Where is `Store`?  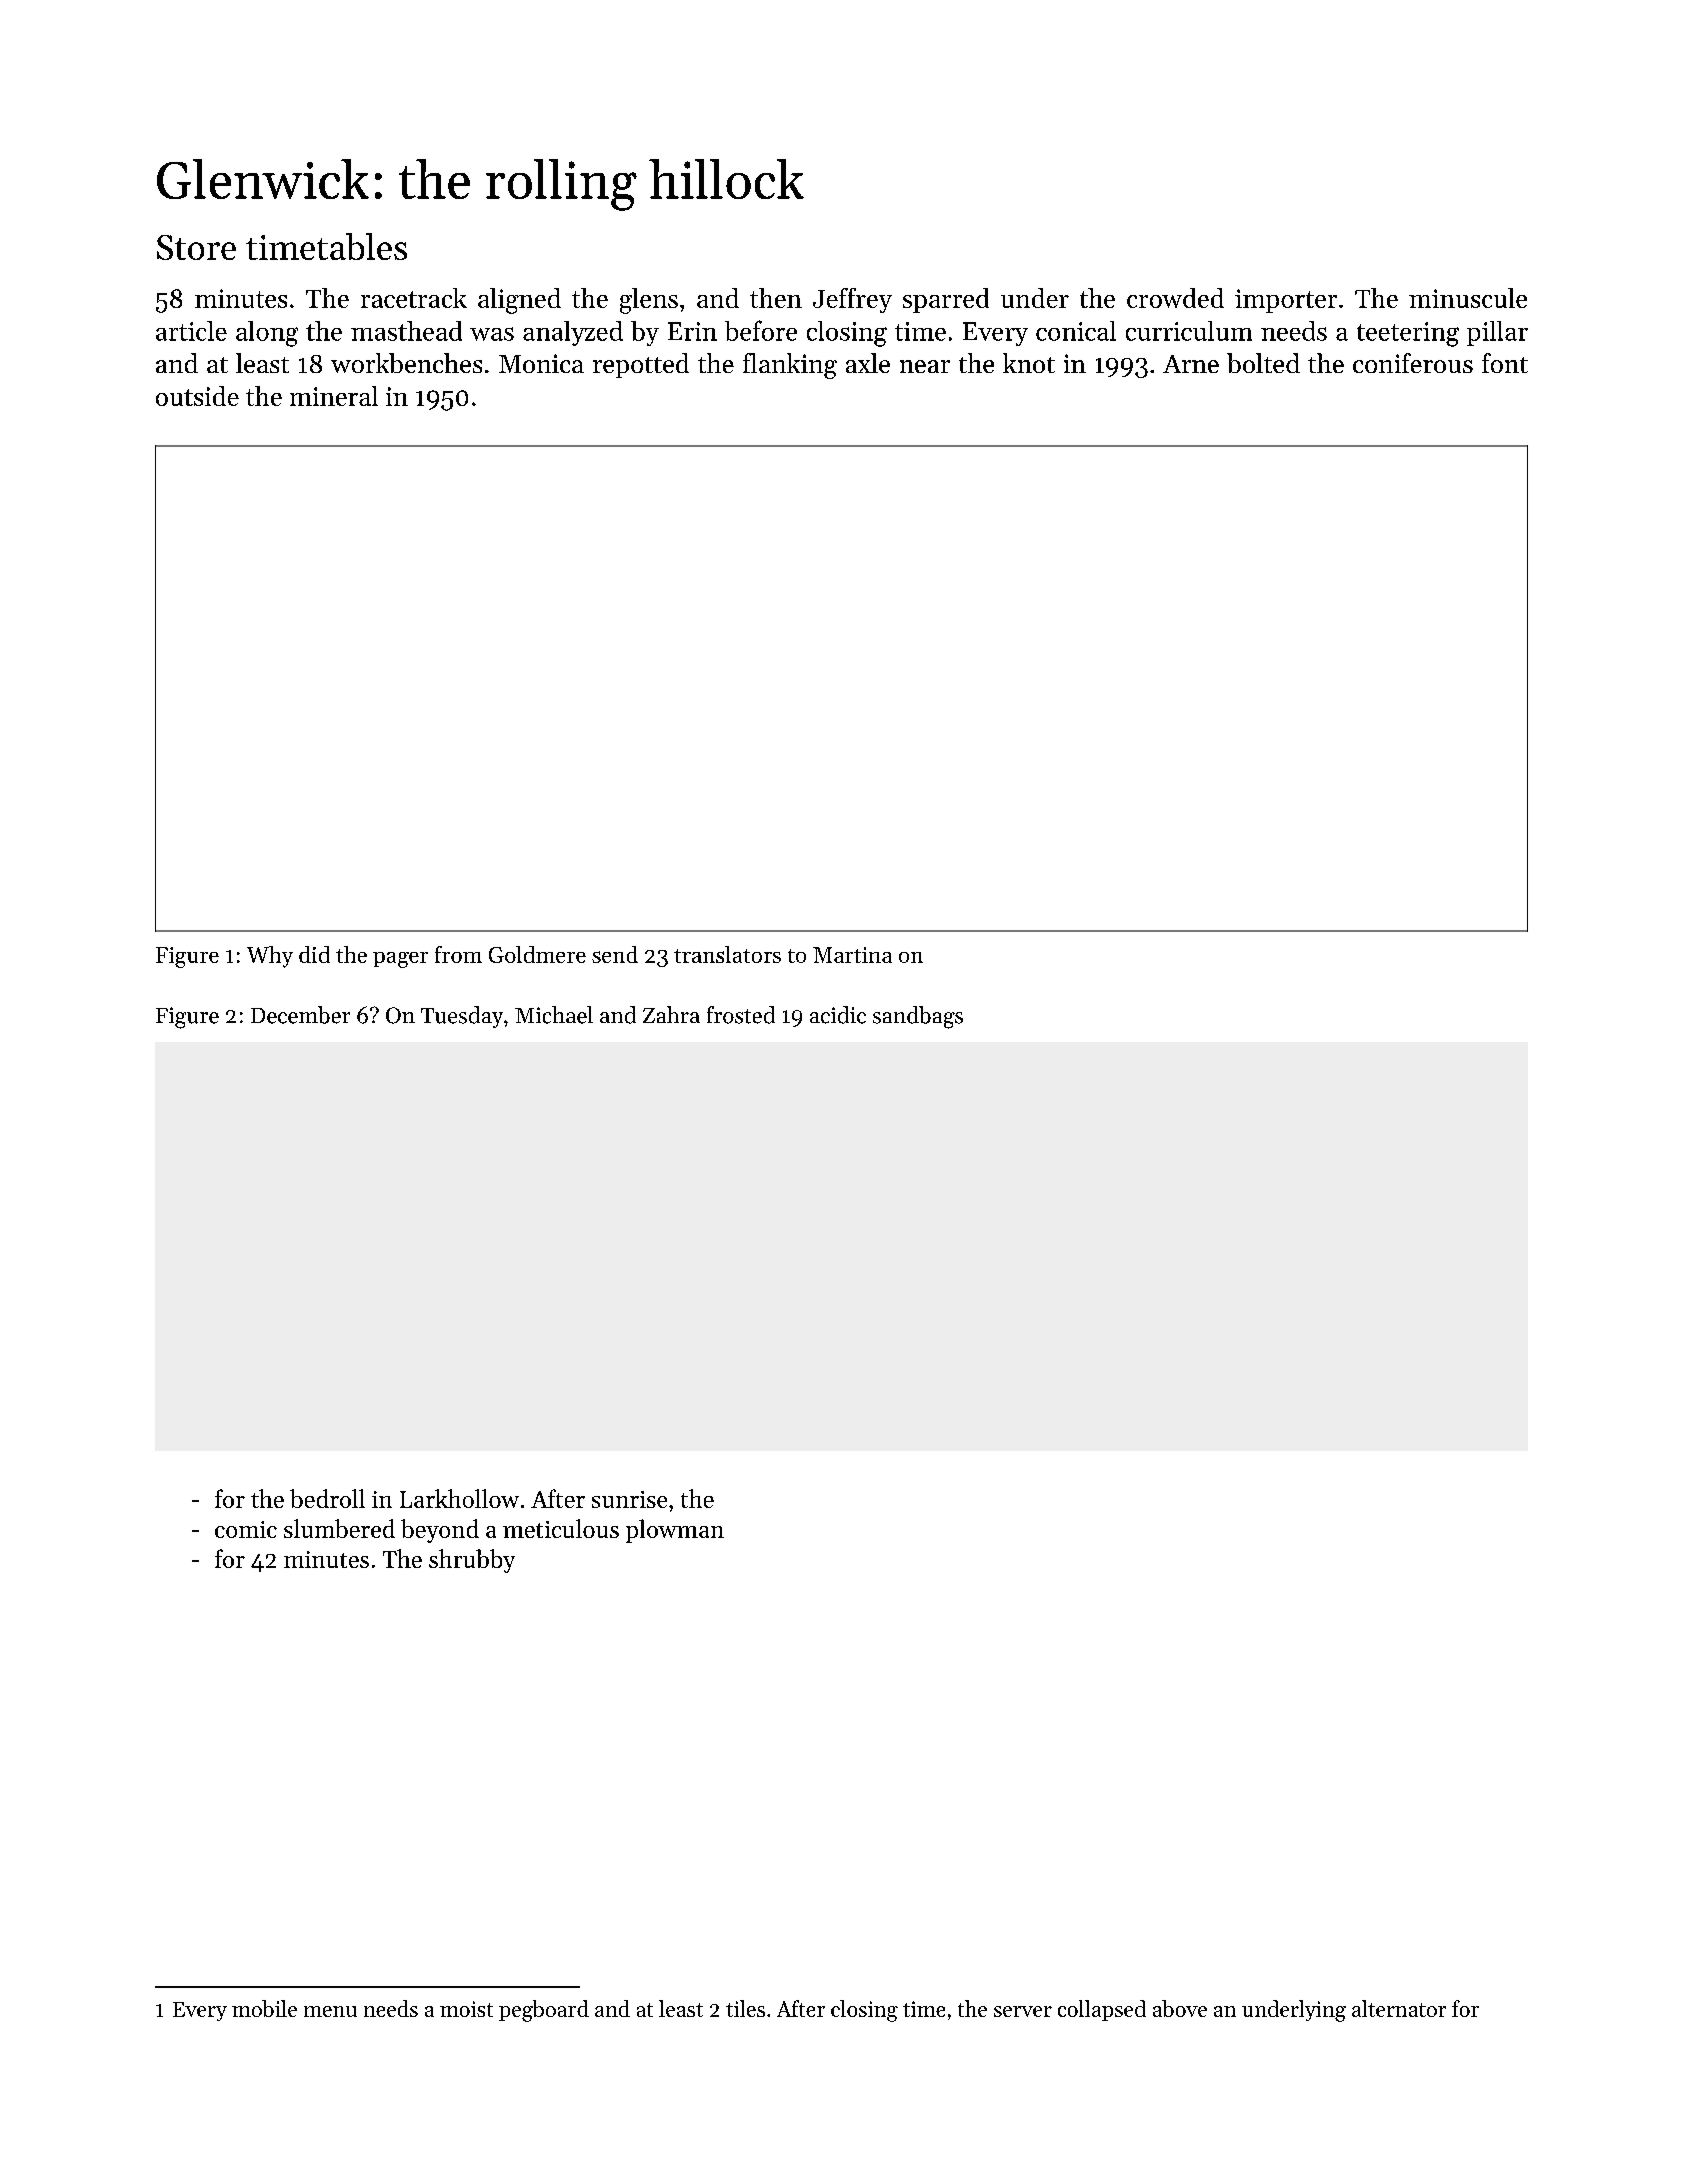
Store is located at coordinates (196, 247).
